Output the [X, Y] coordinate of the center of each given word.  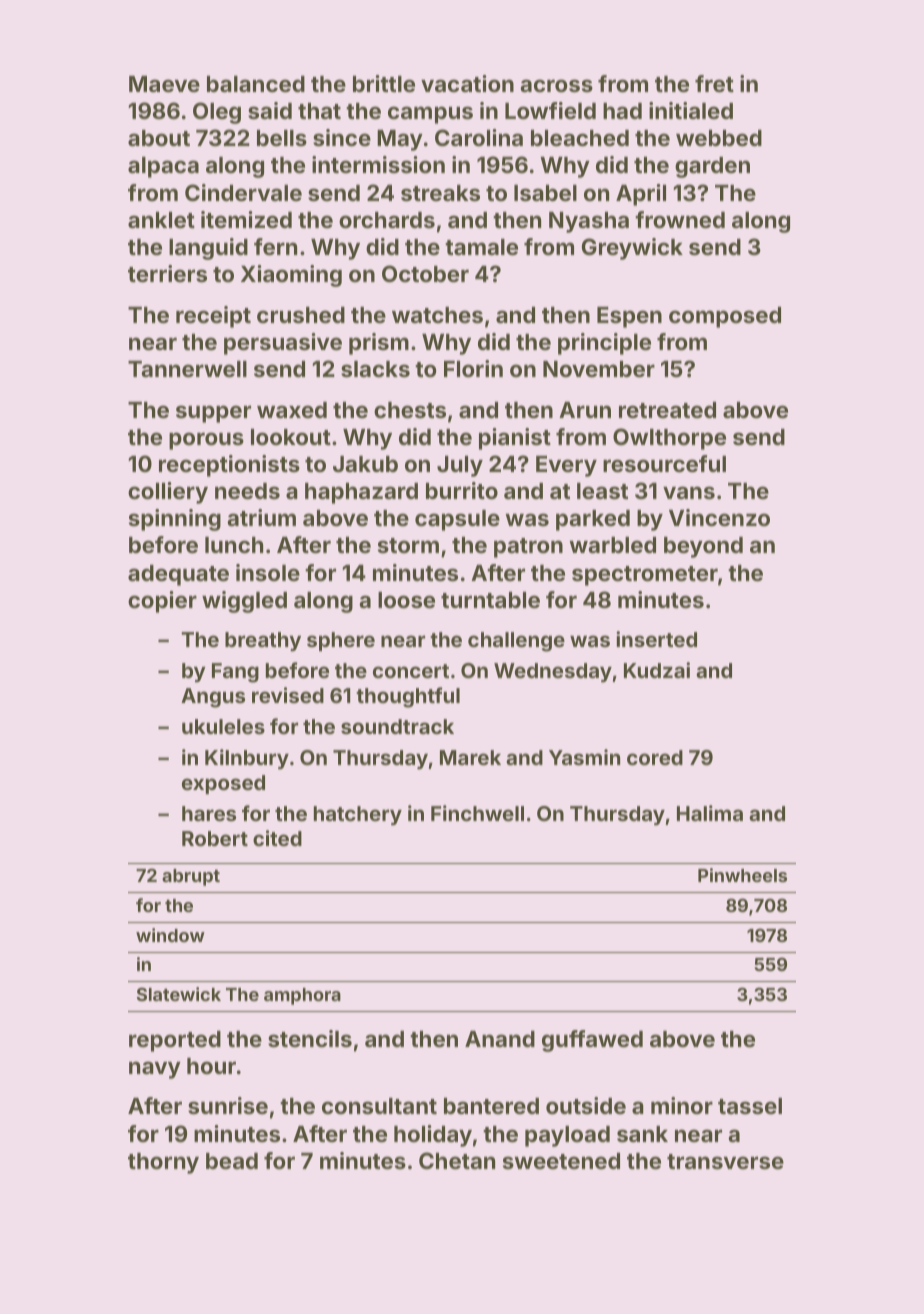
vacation [467, 83]
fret [714, 83]
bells [282, 138]
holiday [433, 1136]
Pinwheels [742, 875]
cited [277, 838]
